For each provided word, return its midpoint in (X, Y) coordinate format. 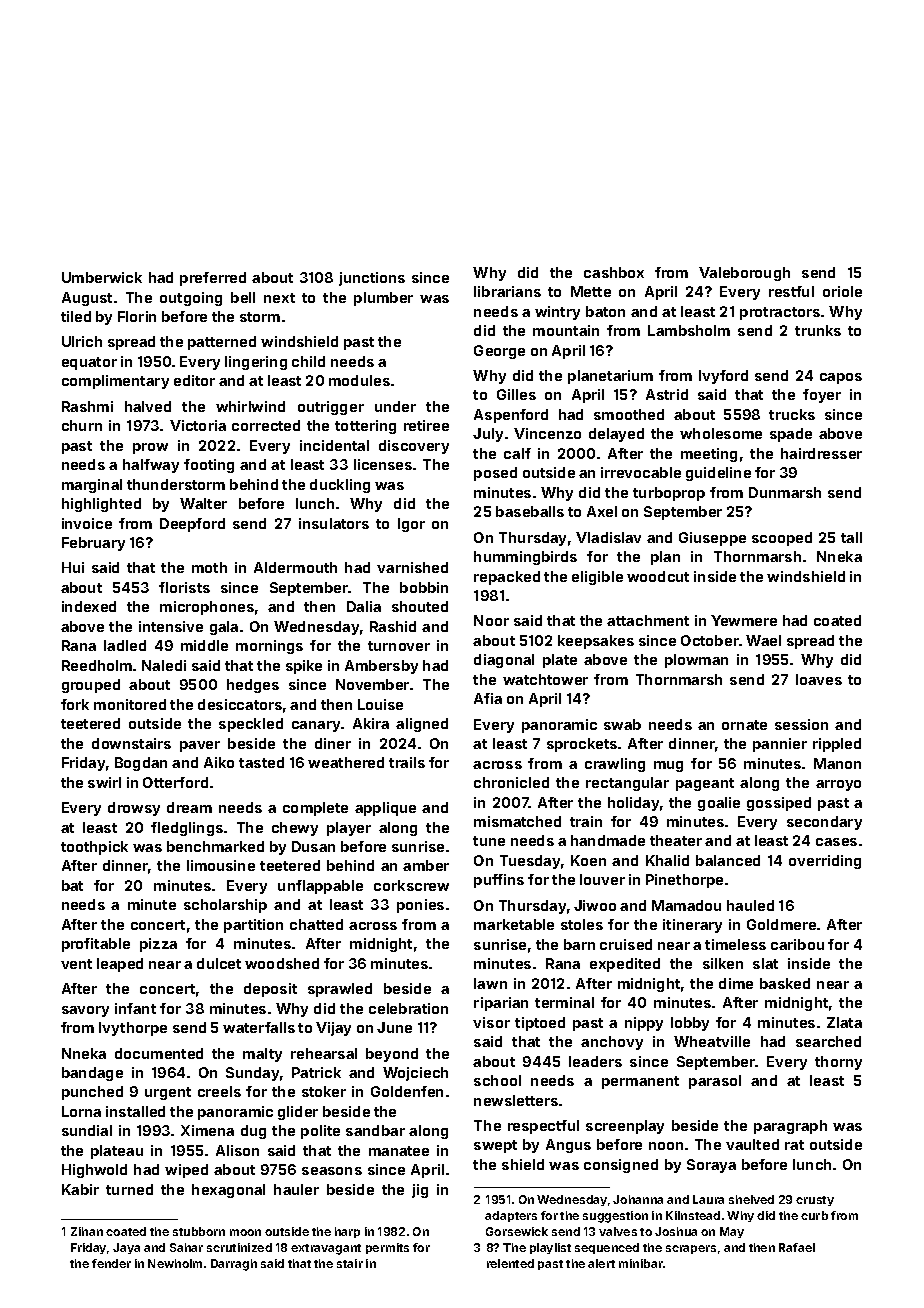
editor (194, 380)
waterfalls (259, 1027)
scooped (782, 539)
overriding (825, 862)
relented (510, 1263)
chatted (316, 924)
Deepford (192, 525)
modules (359, 380)
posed (495, 474)
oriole (842, 291)
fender (111, 1263)
